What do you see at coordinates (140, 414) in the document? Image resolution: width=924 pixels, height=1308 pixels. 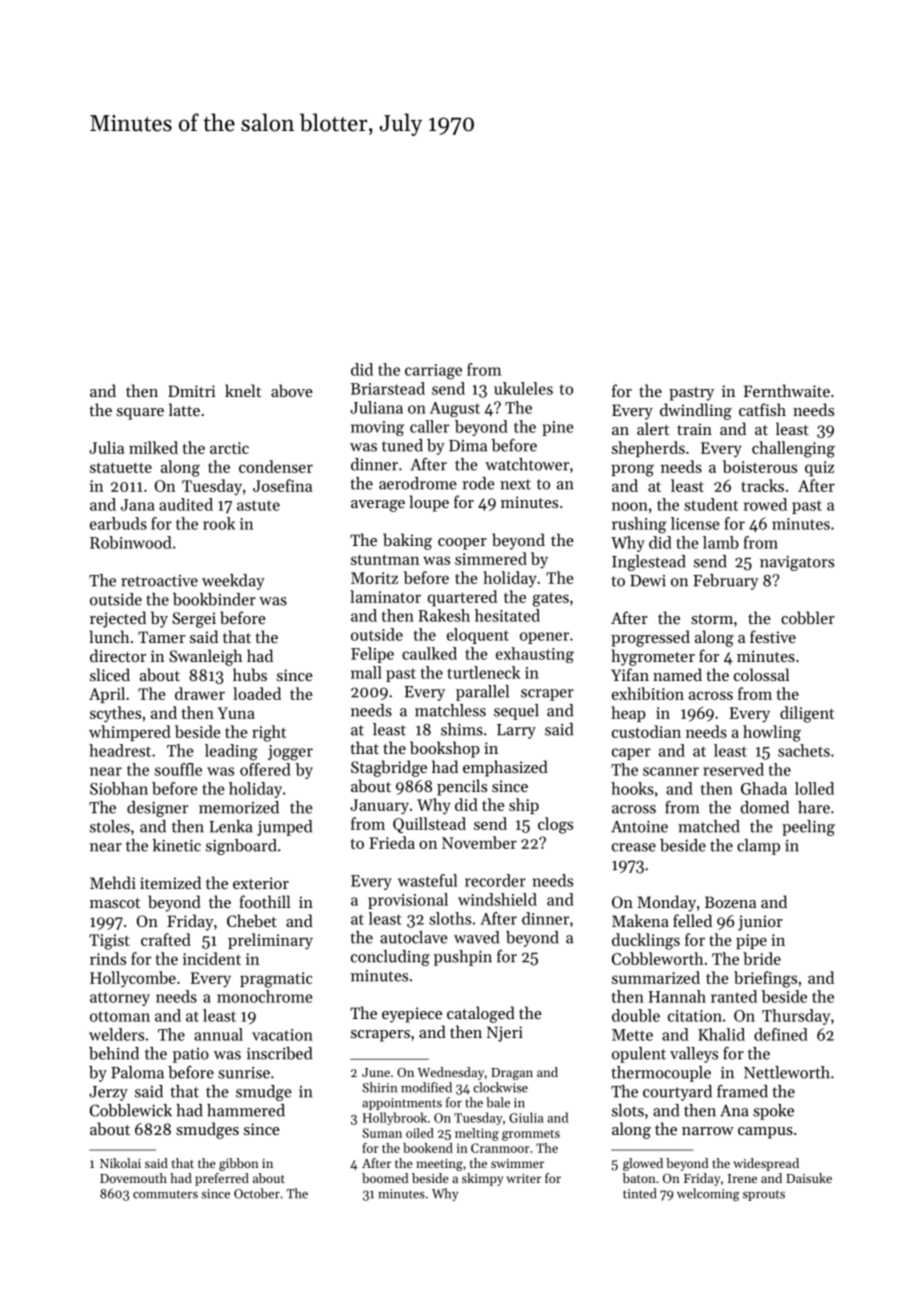 I see `square` at bounding box center [140, 414].
